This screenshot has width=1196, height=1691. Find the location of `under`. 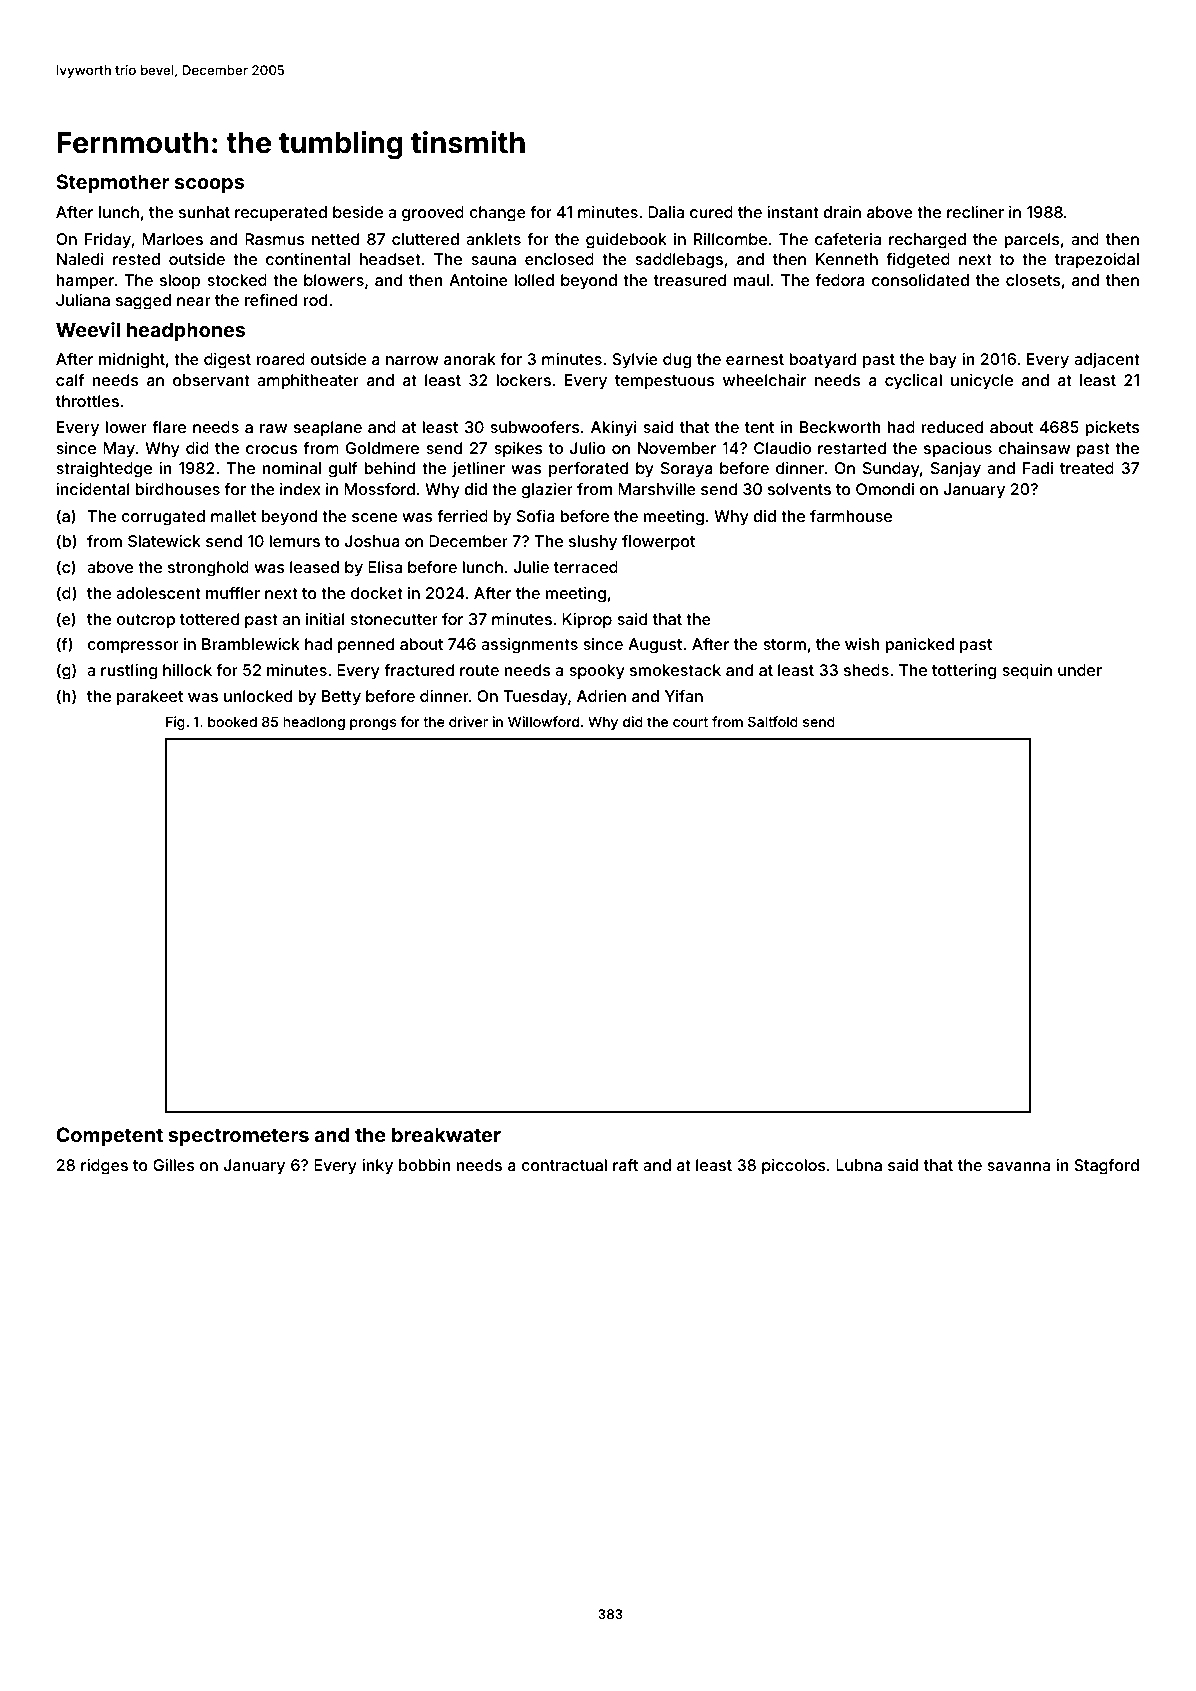

under is located at coordinates (1080, 670).
